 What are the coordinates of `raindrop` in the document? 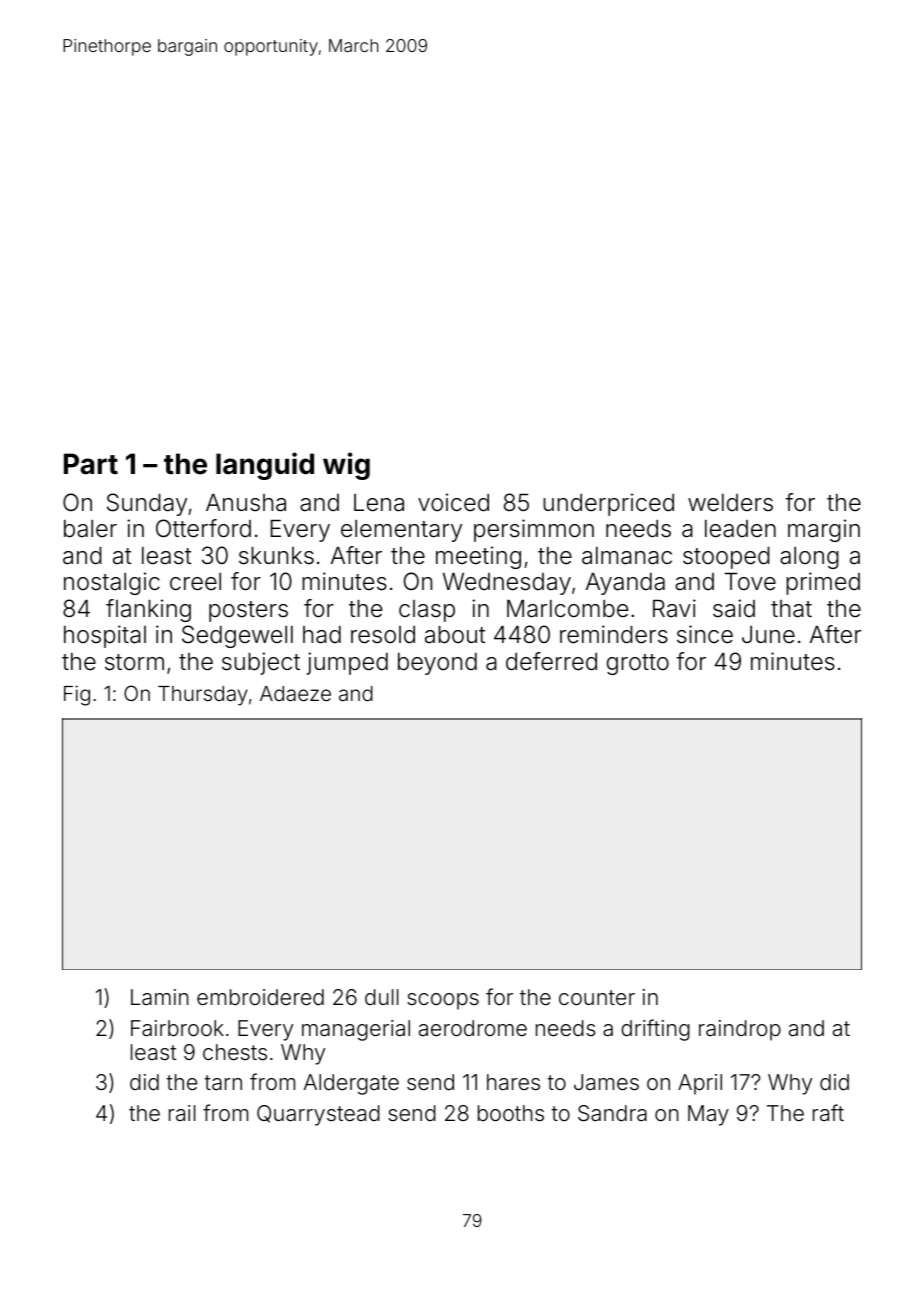 It's located at (740, 1030).
